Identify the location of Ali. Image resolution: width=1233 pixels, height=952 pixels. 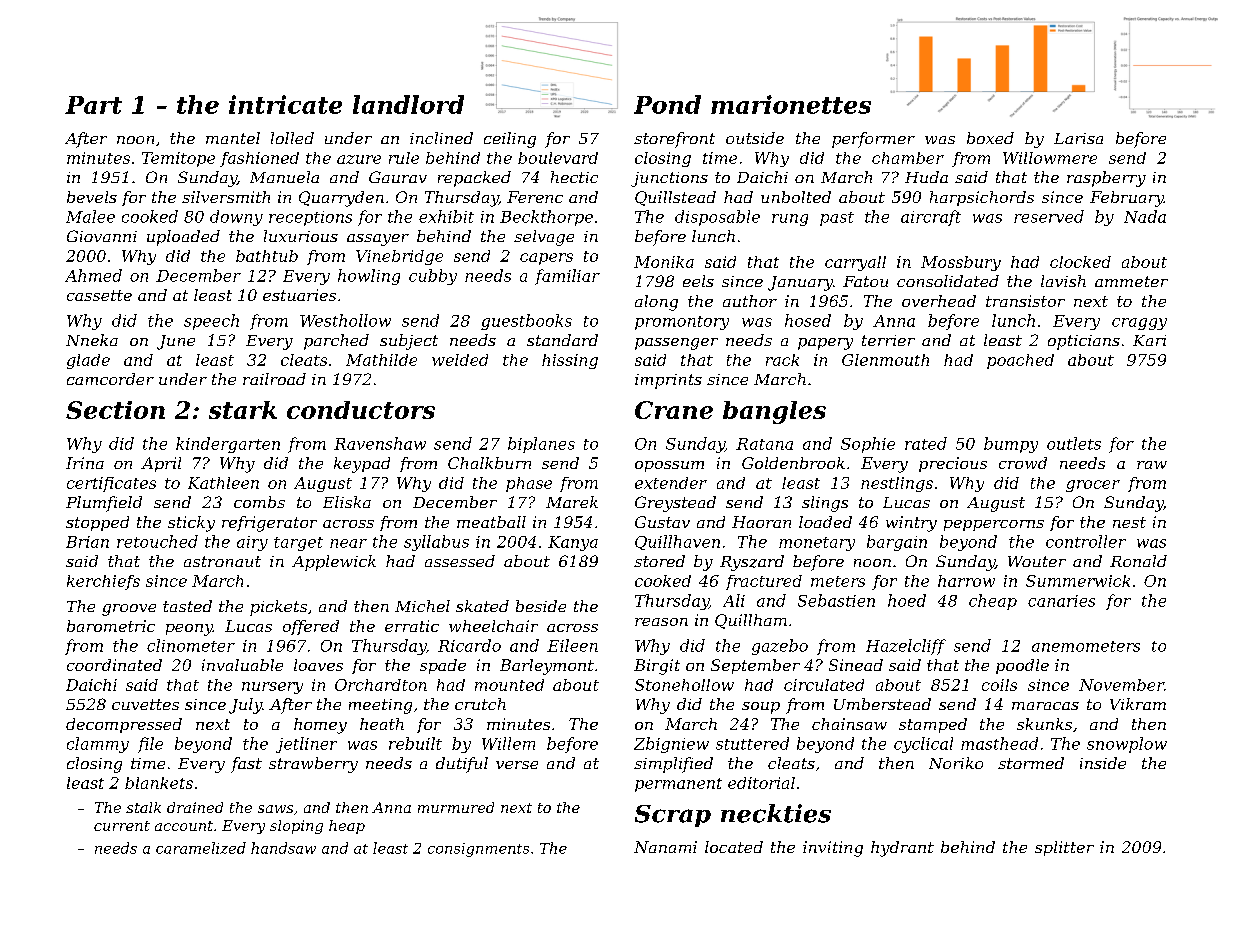
(734, 600).
